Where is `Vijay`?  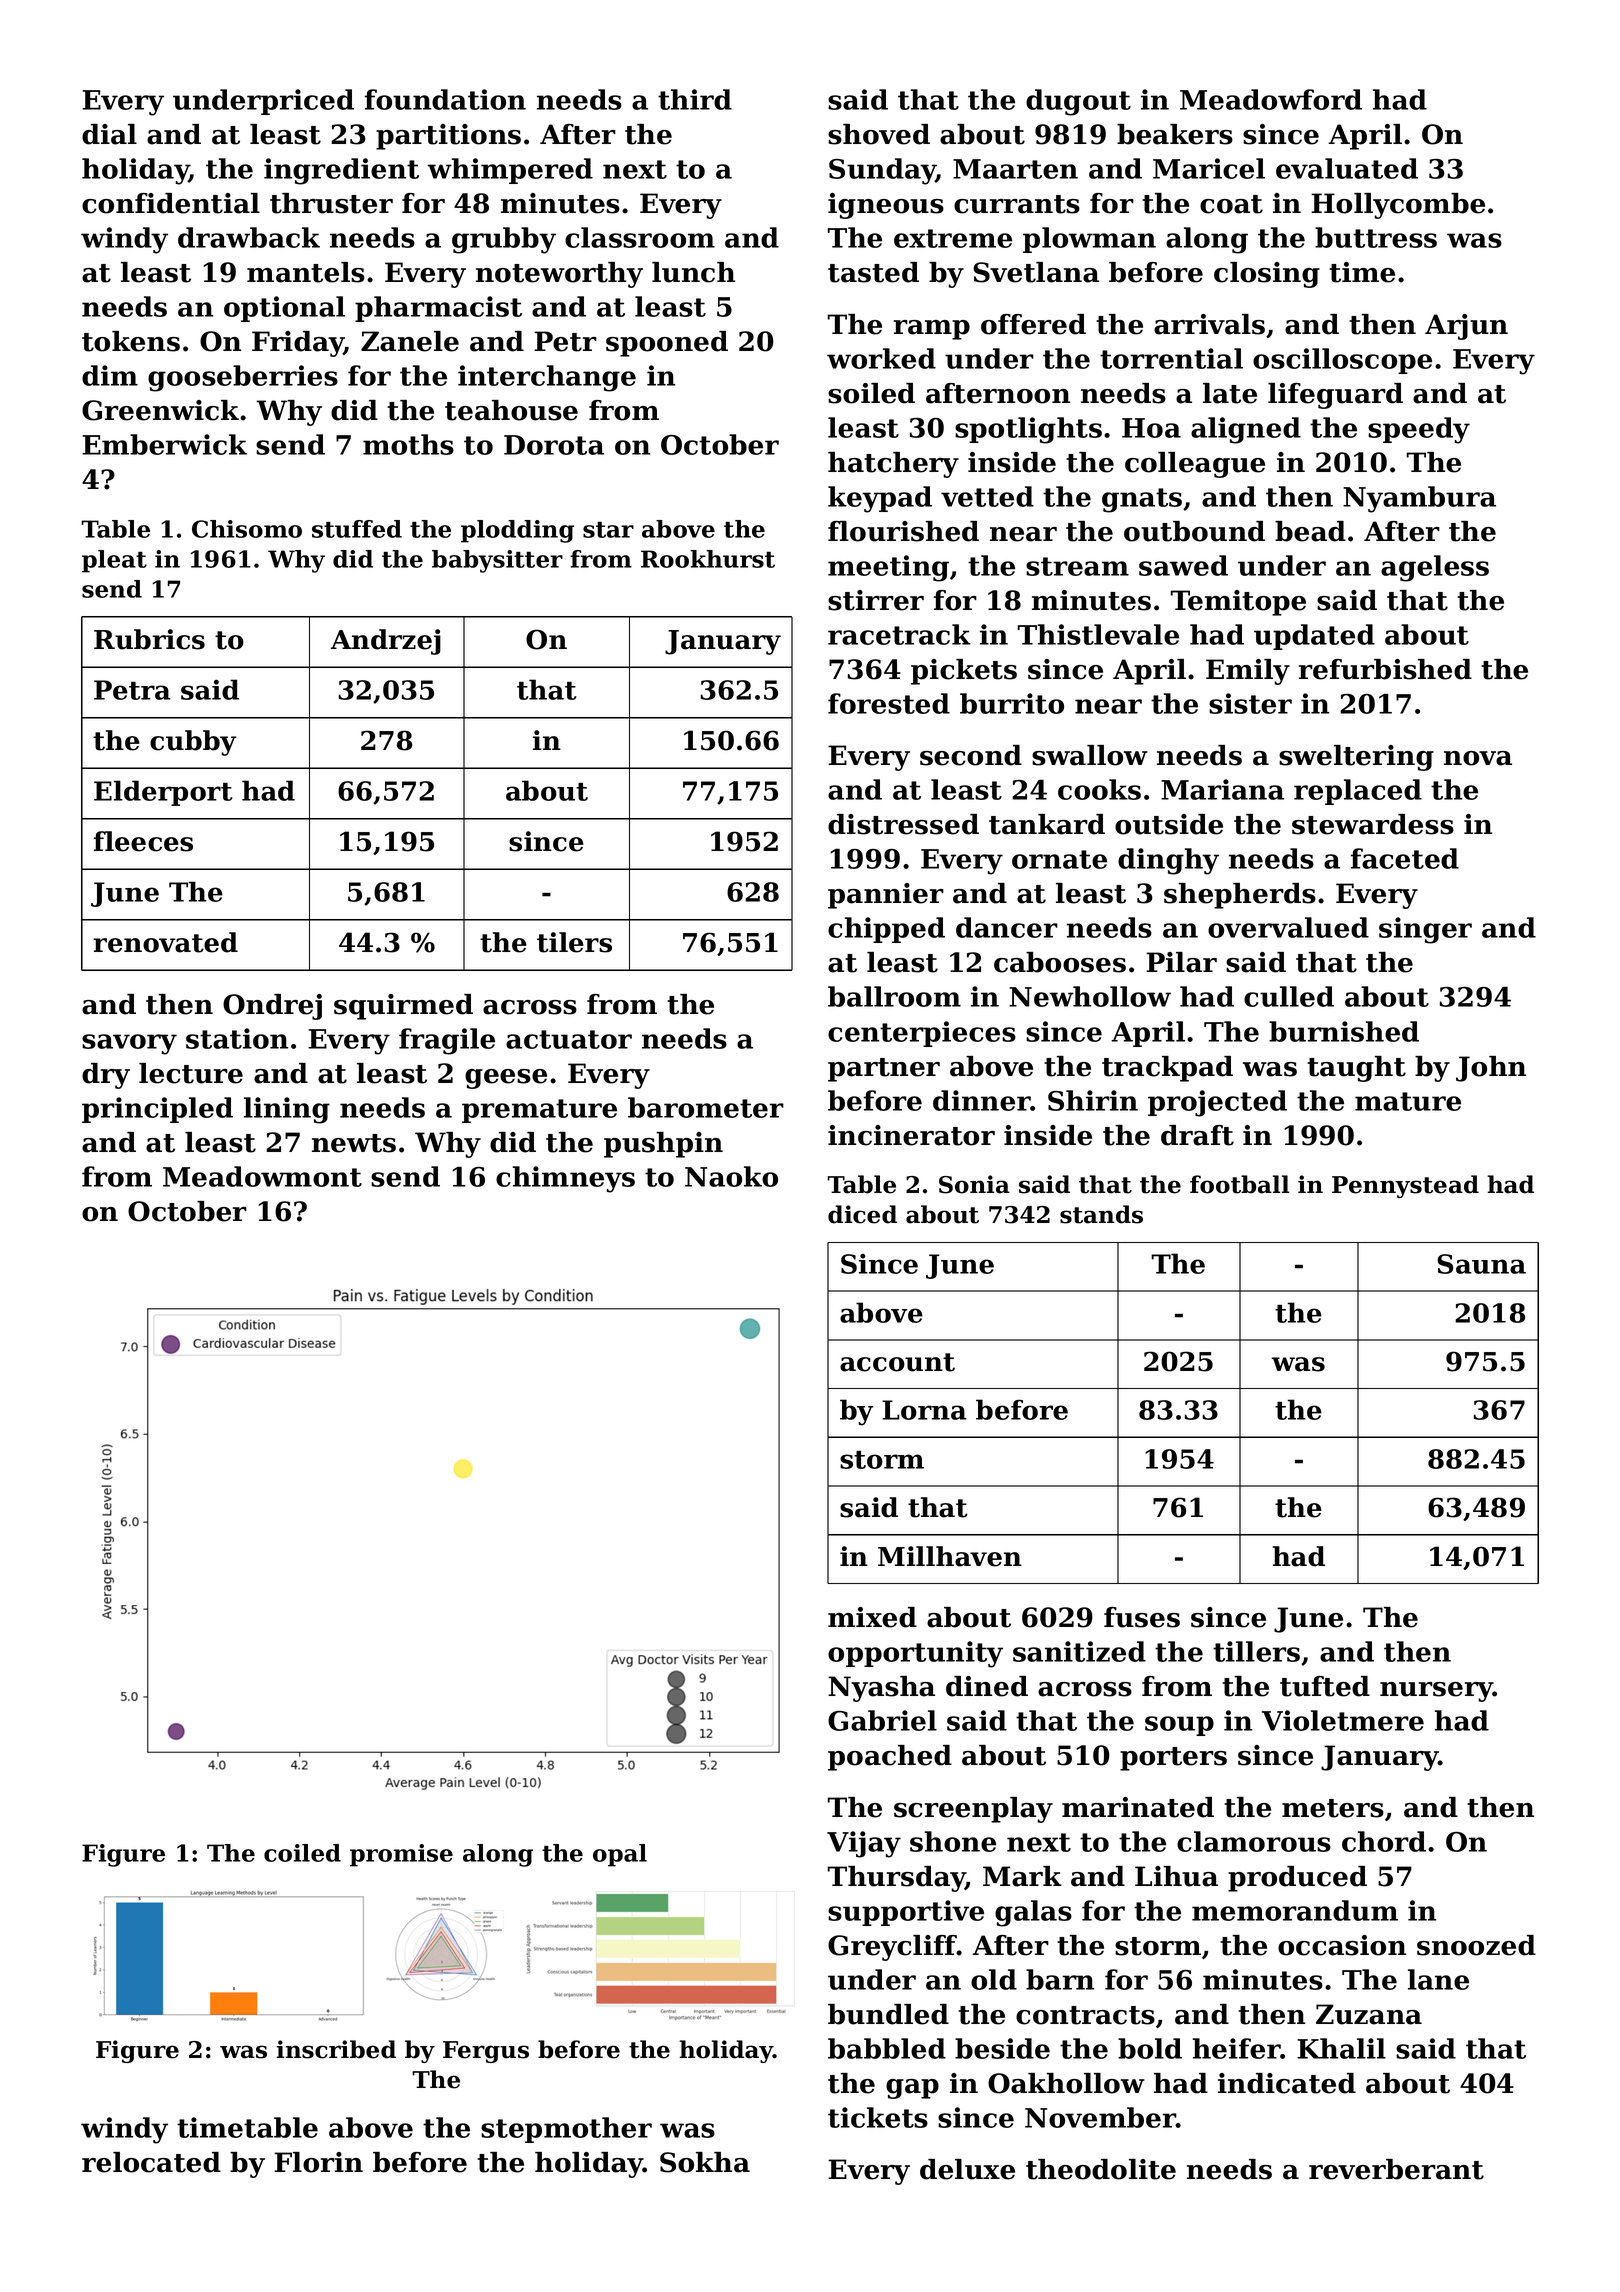
Vijay is located at coordinates (864, 1844).
